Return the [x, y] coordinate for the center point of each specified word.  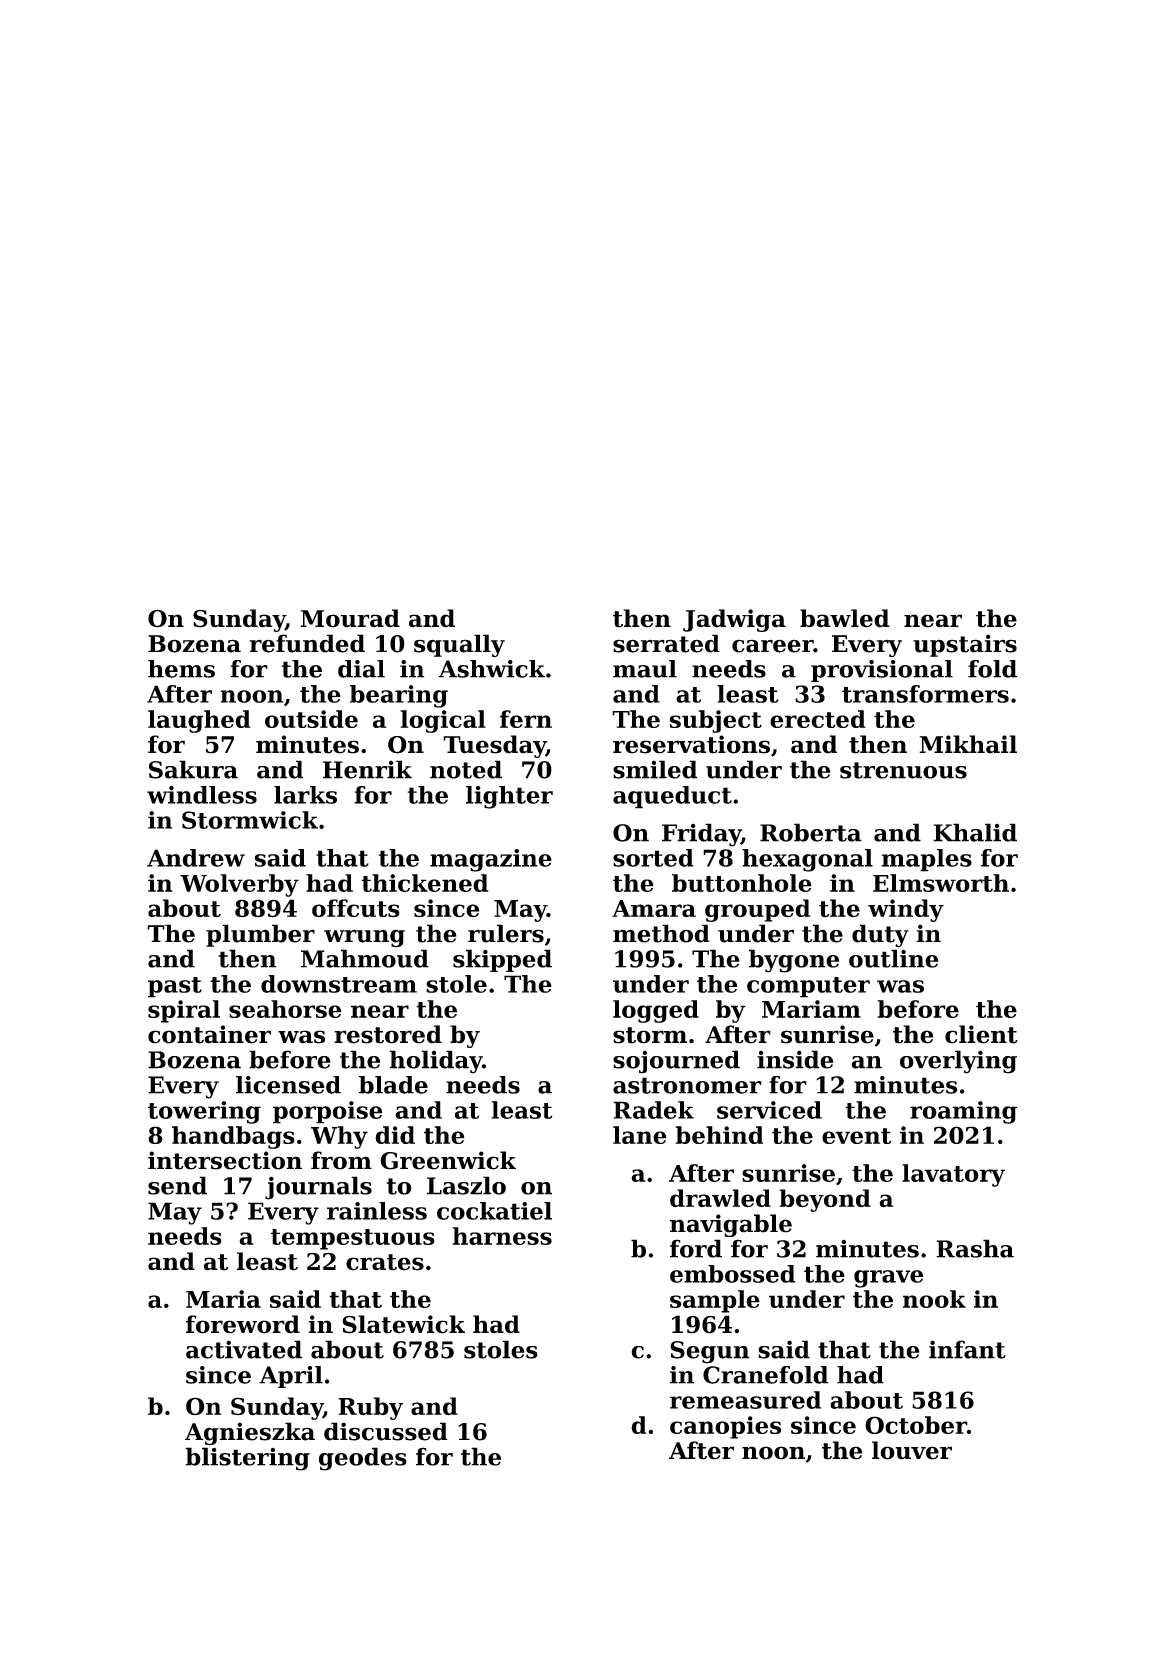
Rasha [975, 1248]
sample [715, 1301]
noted [466, 769]
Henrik [367, 769]
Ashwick [491, 669]
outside [311, 719]
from [341, 1160]
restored [388, 1034]
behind [719, 1135]
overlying [958, 1062]
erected [818, 719]
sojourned [676, 1062]
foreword [243, 1324]
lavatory [953, 1175]
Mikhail [968, 744]
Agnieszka [250, 1434]
